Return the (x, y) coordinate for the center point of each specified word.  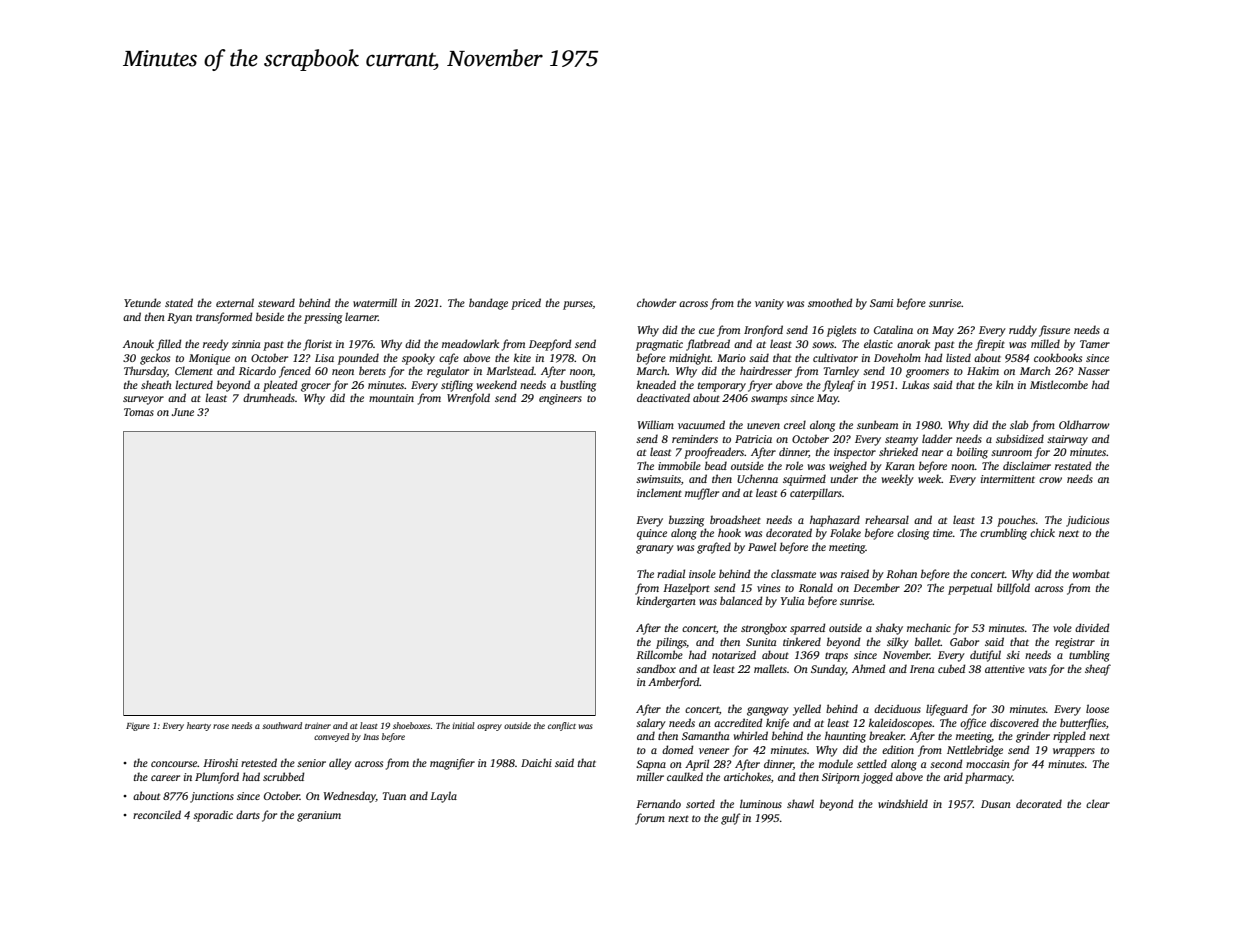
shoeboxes (411, 725)
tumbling (1089, 656)
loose (1097, 708)
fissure (1054, 331)
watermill (375, 302)
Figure (138, 727)
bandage (488, 304)
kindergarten (666, 602)
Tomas (139, 412)
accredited (738, 722)
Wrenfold (468, 399)
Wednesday (350, 797)
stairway (1067, 440)
